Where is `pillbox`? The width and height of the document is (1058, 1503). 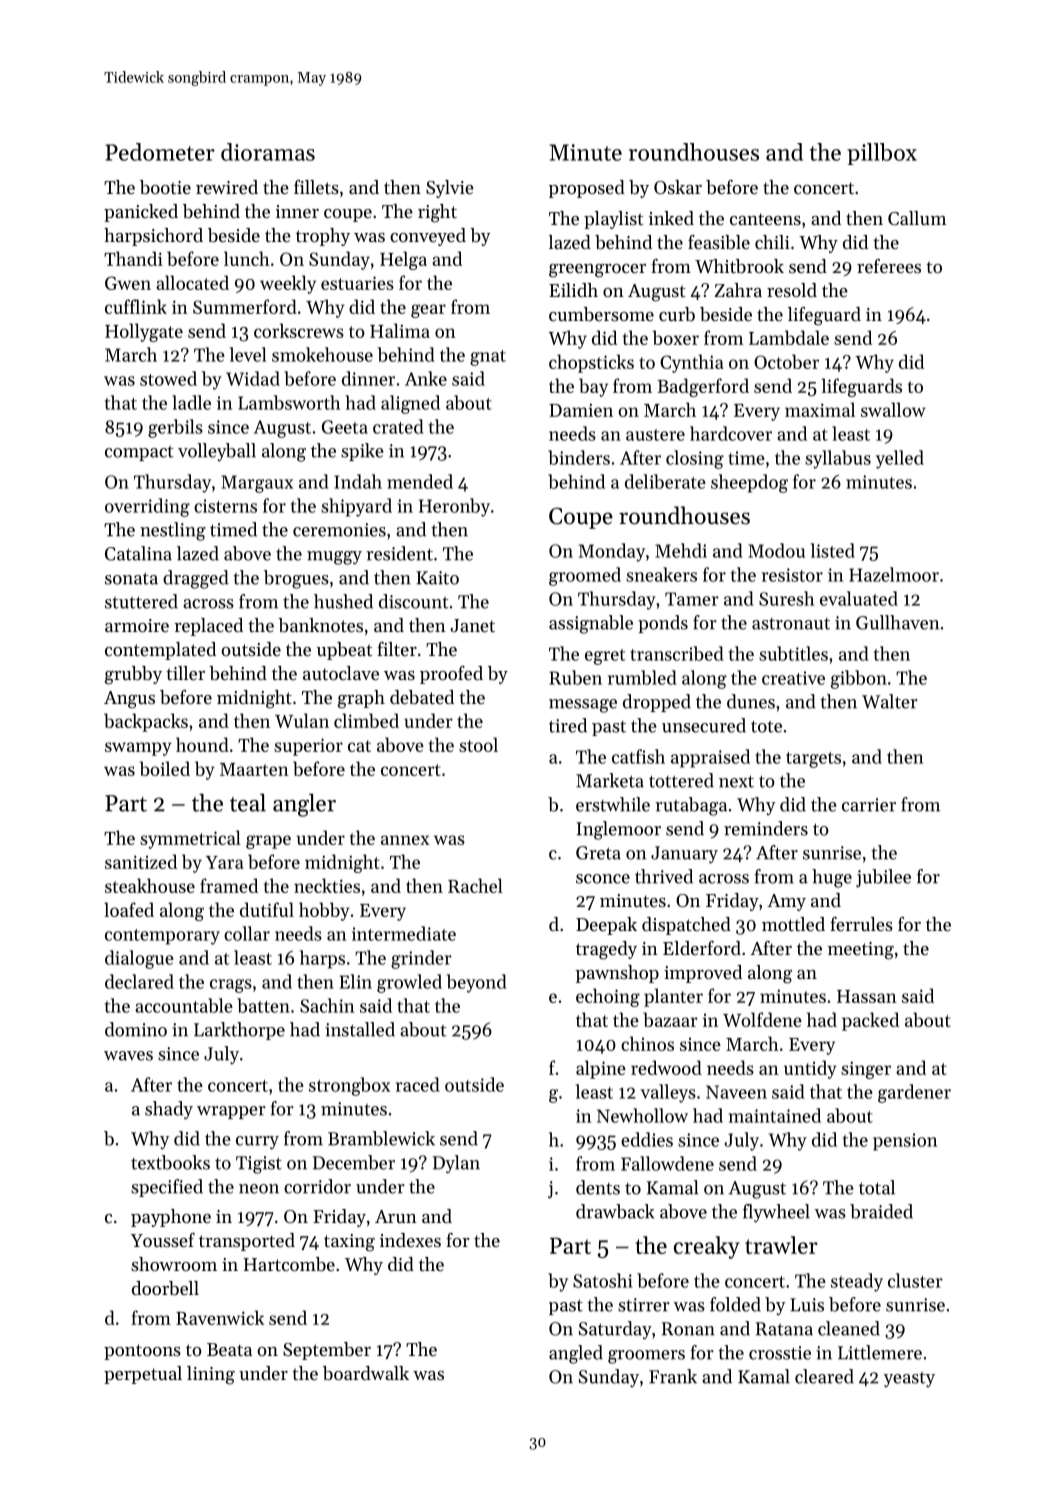 pillbox is located at coordinates (882, 154).
